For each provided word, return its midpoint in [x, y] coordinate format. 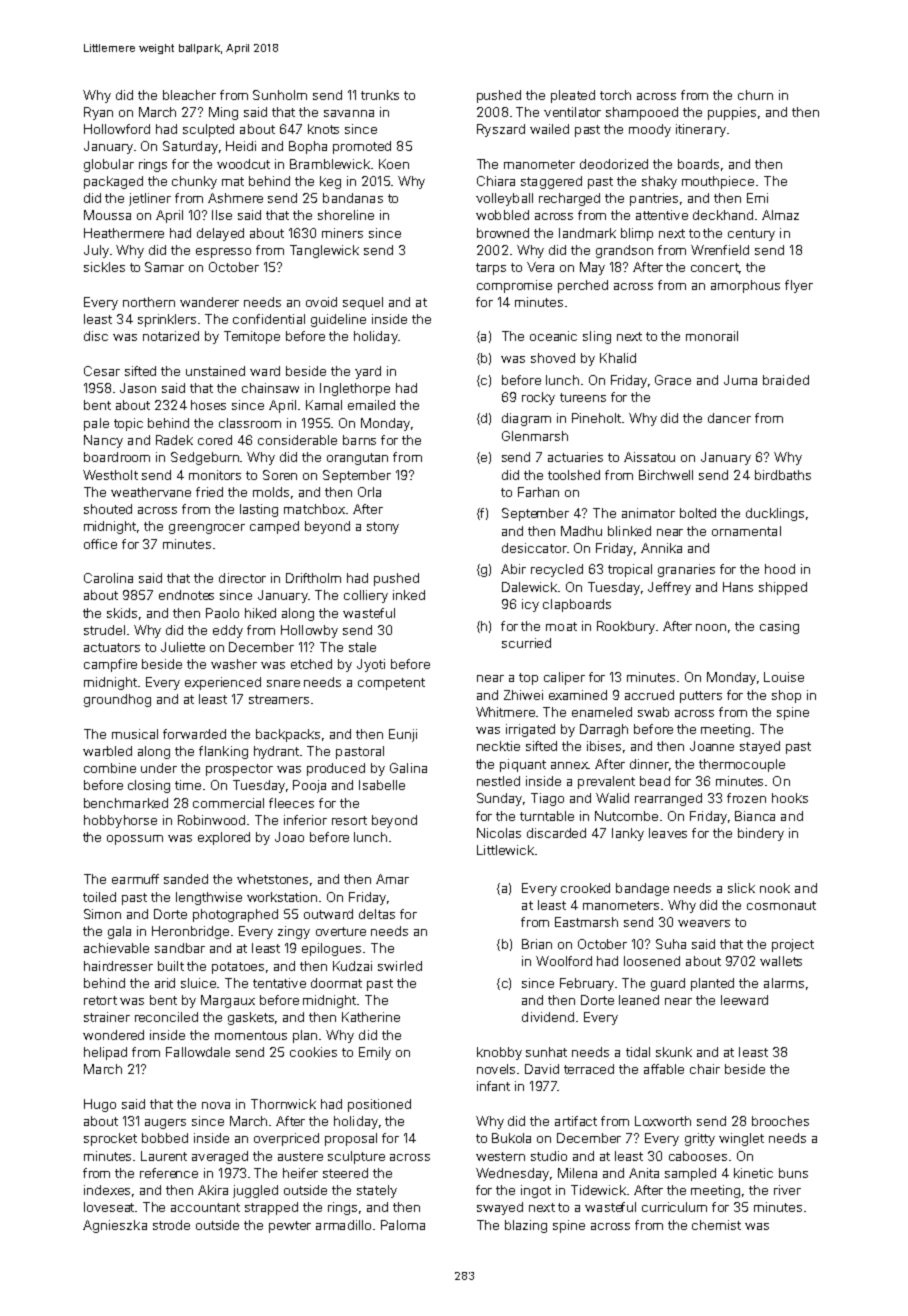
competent [391, 684]
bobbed [165, 1138]
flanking [223, 752]
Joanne [712, 746]
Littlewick [505, 850]
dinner [649, 764]
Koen [394, 164]
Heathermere [124, 233]
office [100, 544]
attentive [662, 215]
